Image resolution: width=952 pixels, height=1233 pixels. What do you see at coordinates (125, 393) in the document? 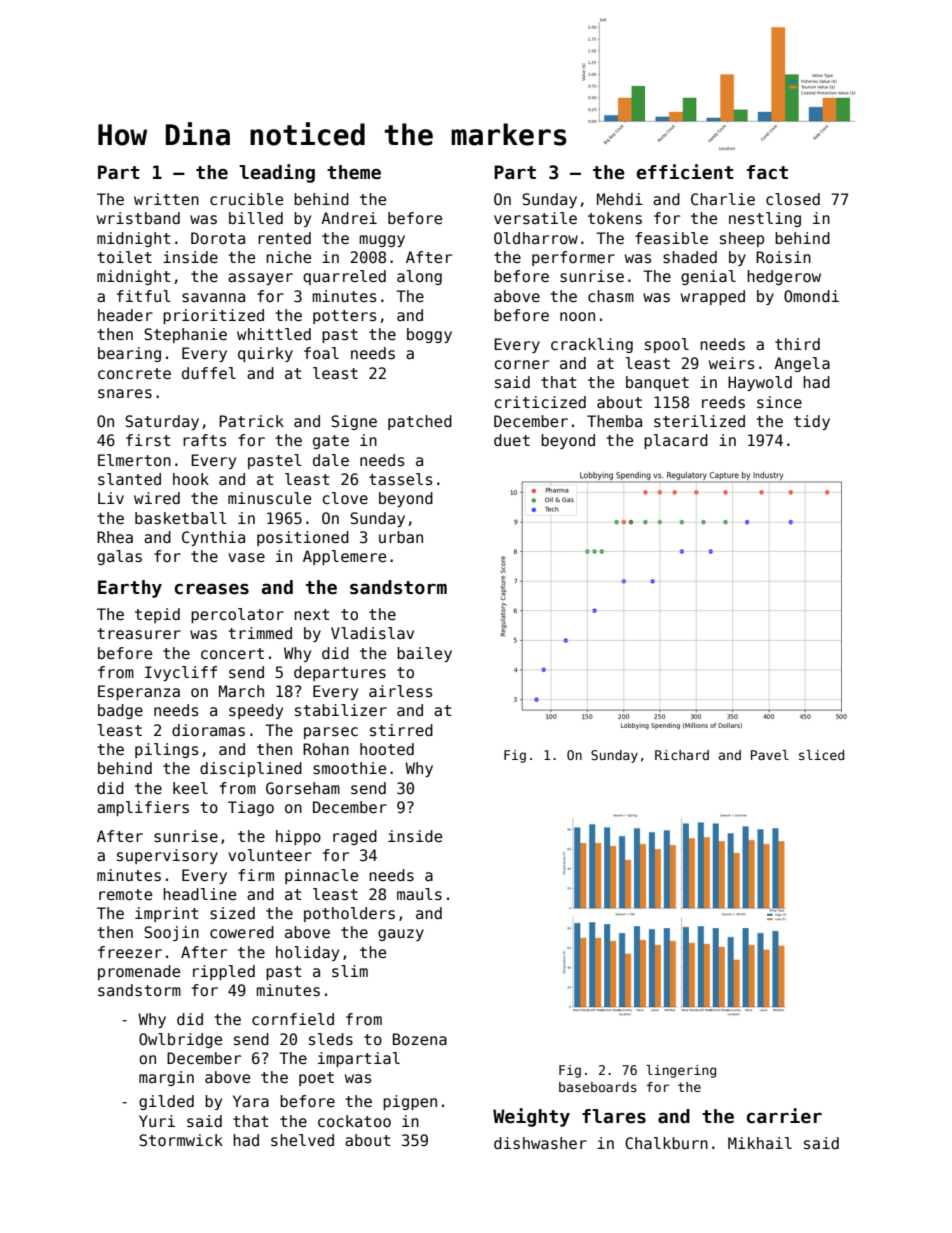
I see `snares` at bounding box center [125, 393].
